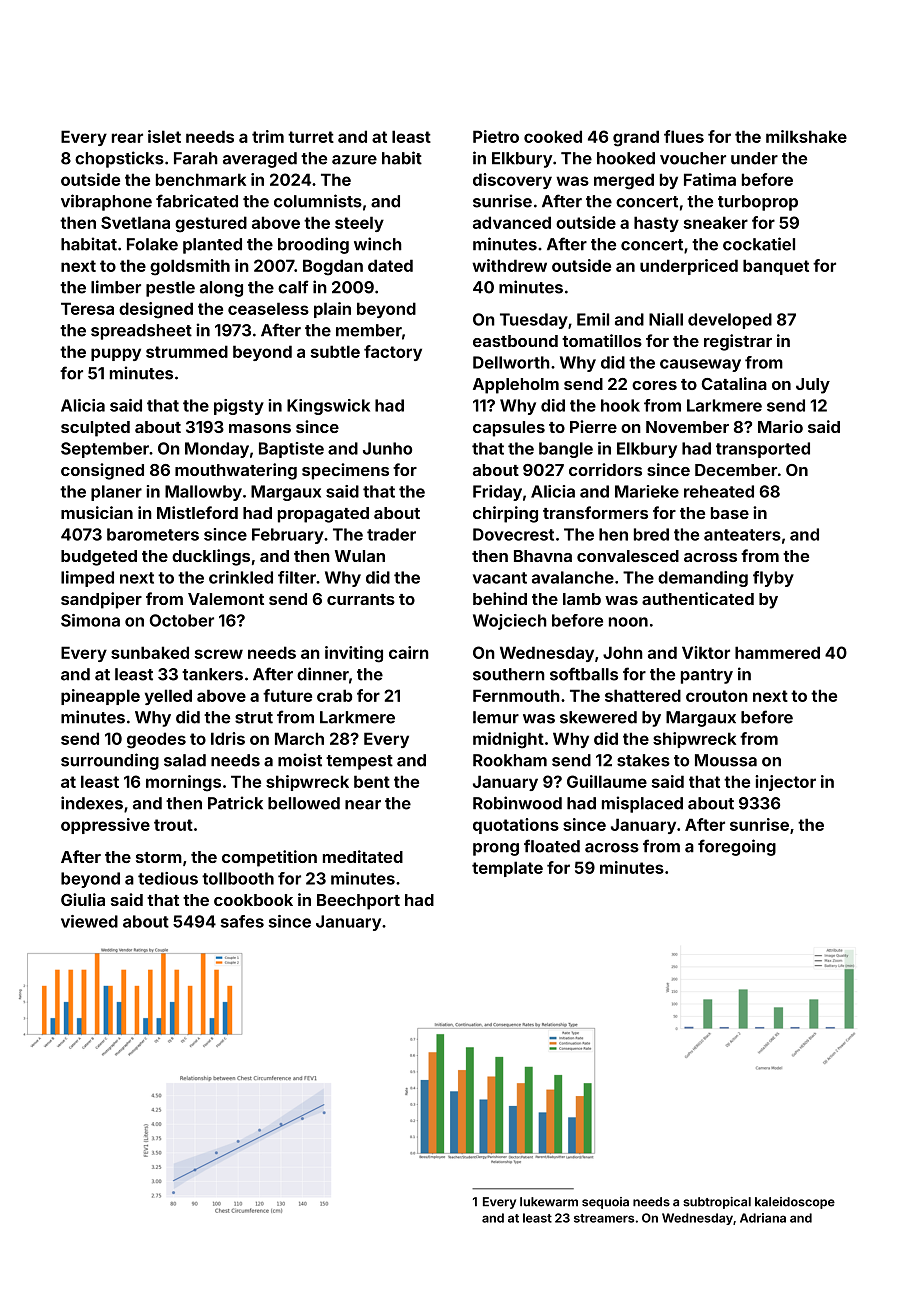  What do you see at coordinates (363, 856) in the page?
I see `meditated` at bounding box center [363, 856].
